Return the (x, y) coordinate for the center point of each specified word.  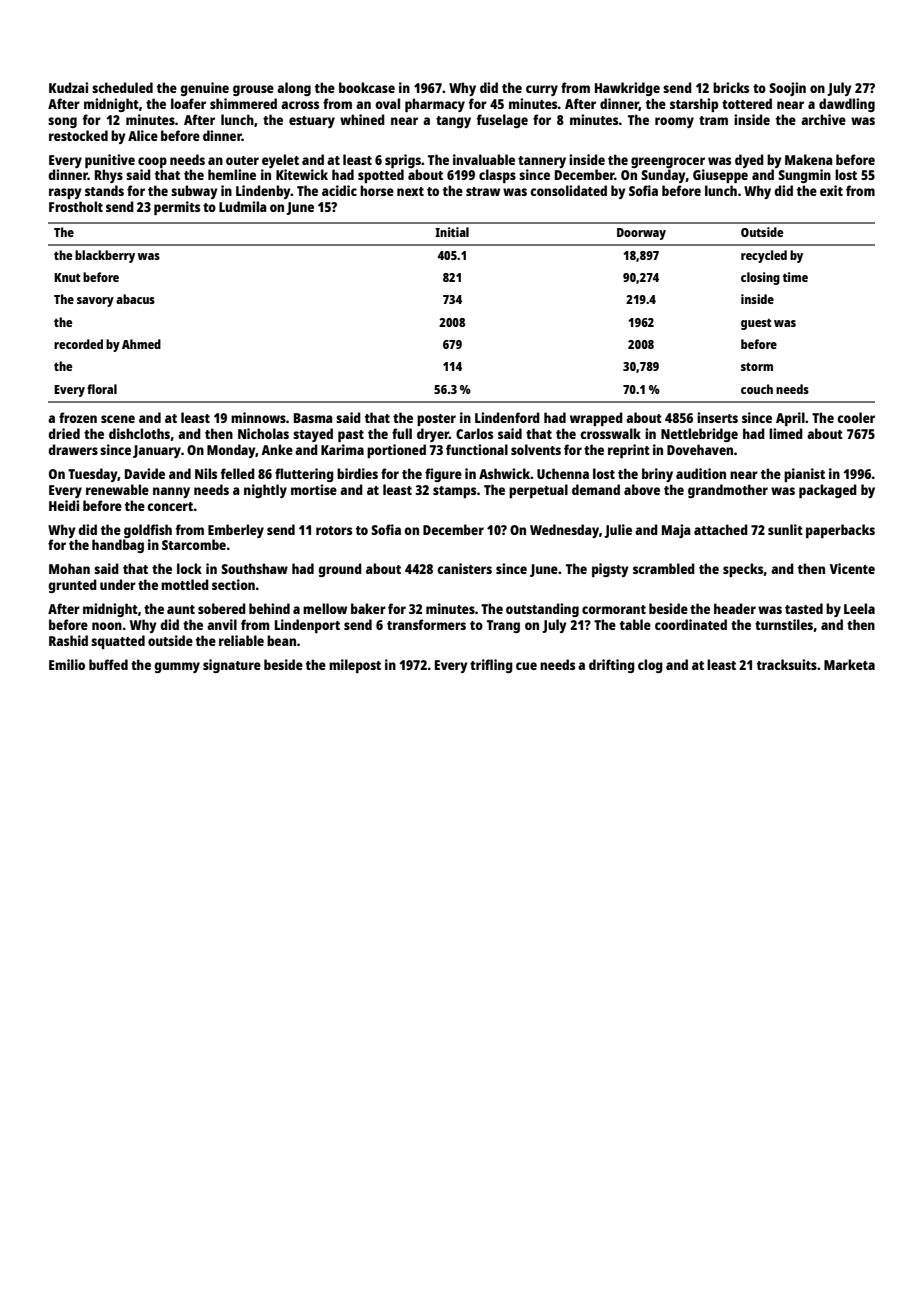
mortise (314, 489)
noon (107, 626)
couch (757, 389)
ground (340, 570)
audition (701, 473)
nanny (171, 492)
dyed (749, 161)
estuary (312, 122)
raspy (65, 193)
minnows (258, 417)
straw (483, 191)
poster (436, 420)
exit (831, 190)
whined (362, 119)
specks (743, 570)
